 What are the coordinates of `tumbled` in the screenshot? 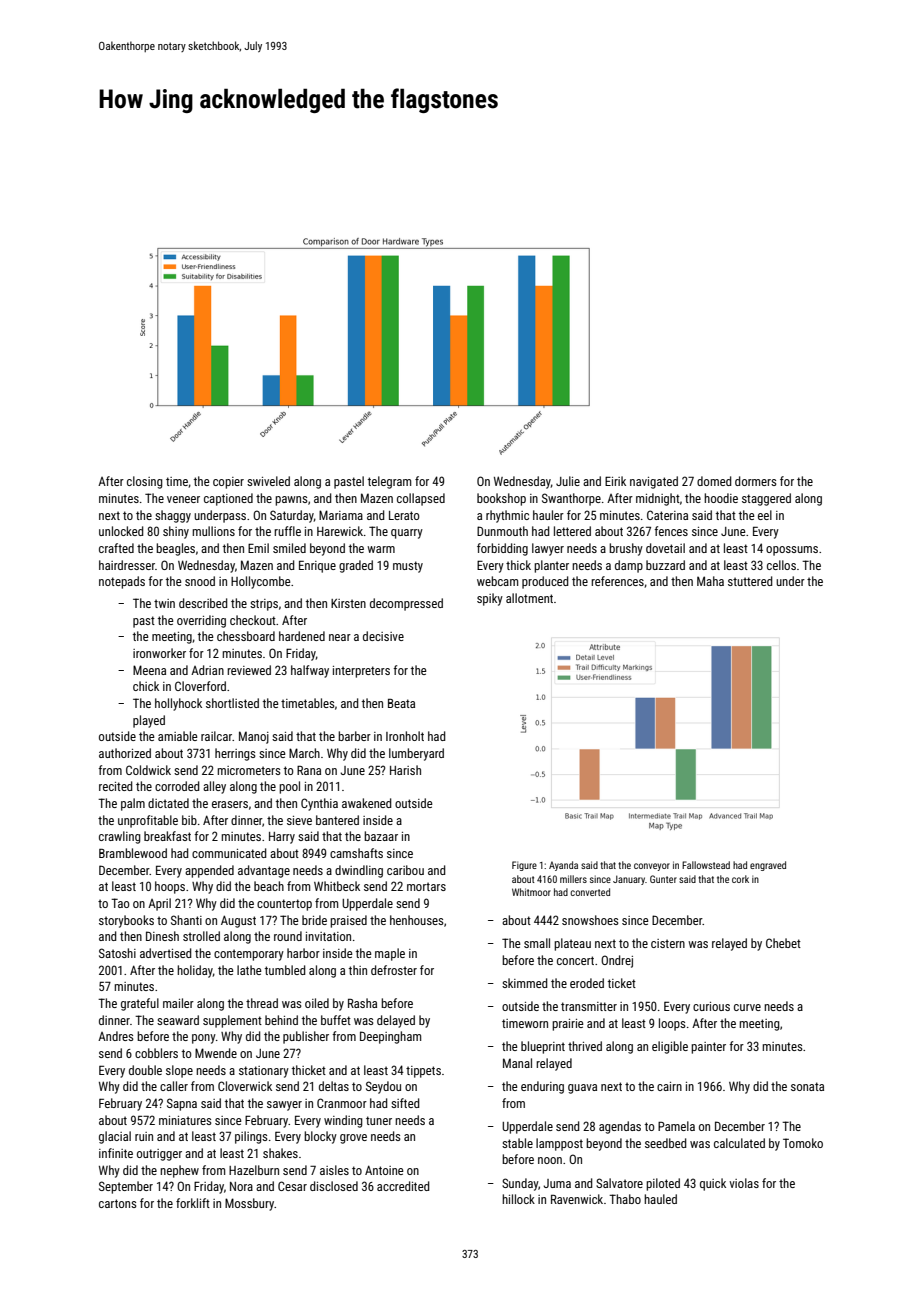 It's located at (285, 970).
